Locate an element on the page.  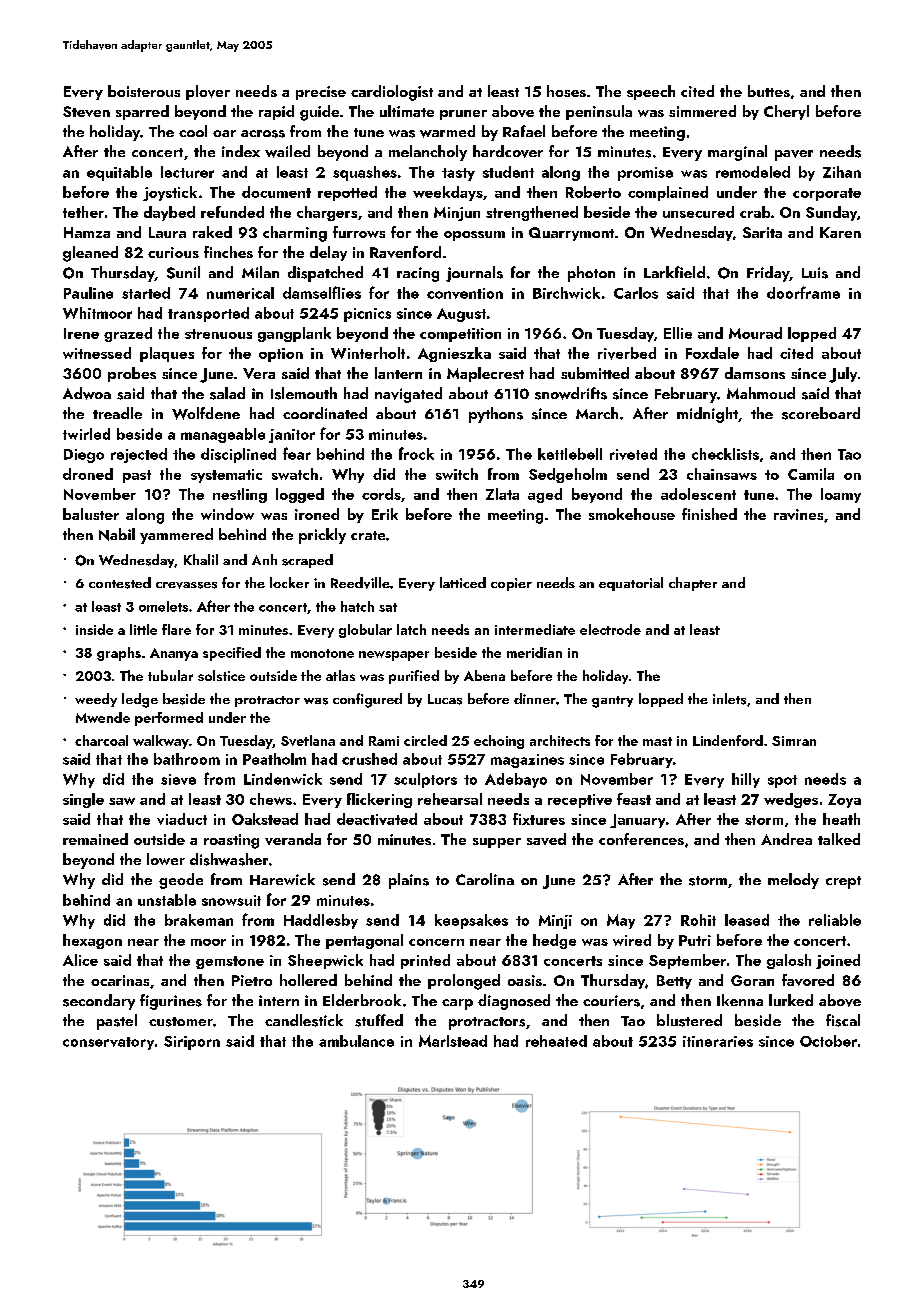
precise is located at coordinates (321, 93).
